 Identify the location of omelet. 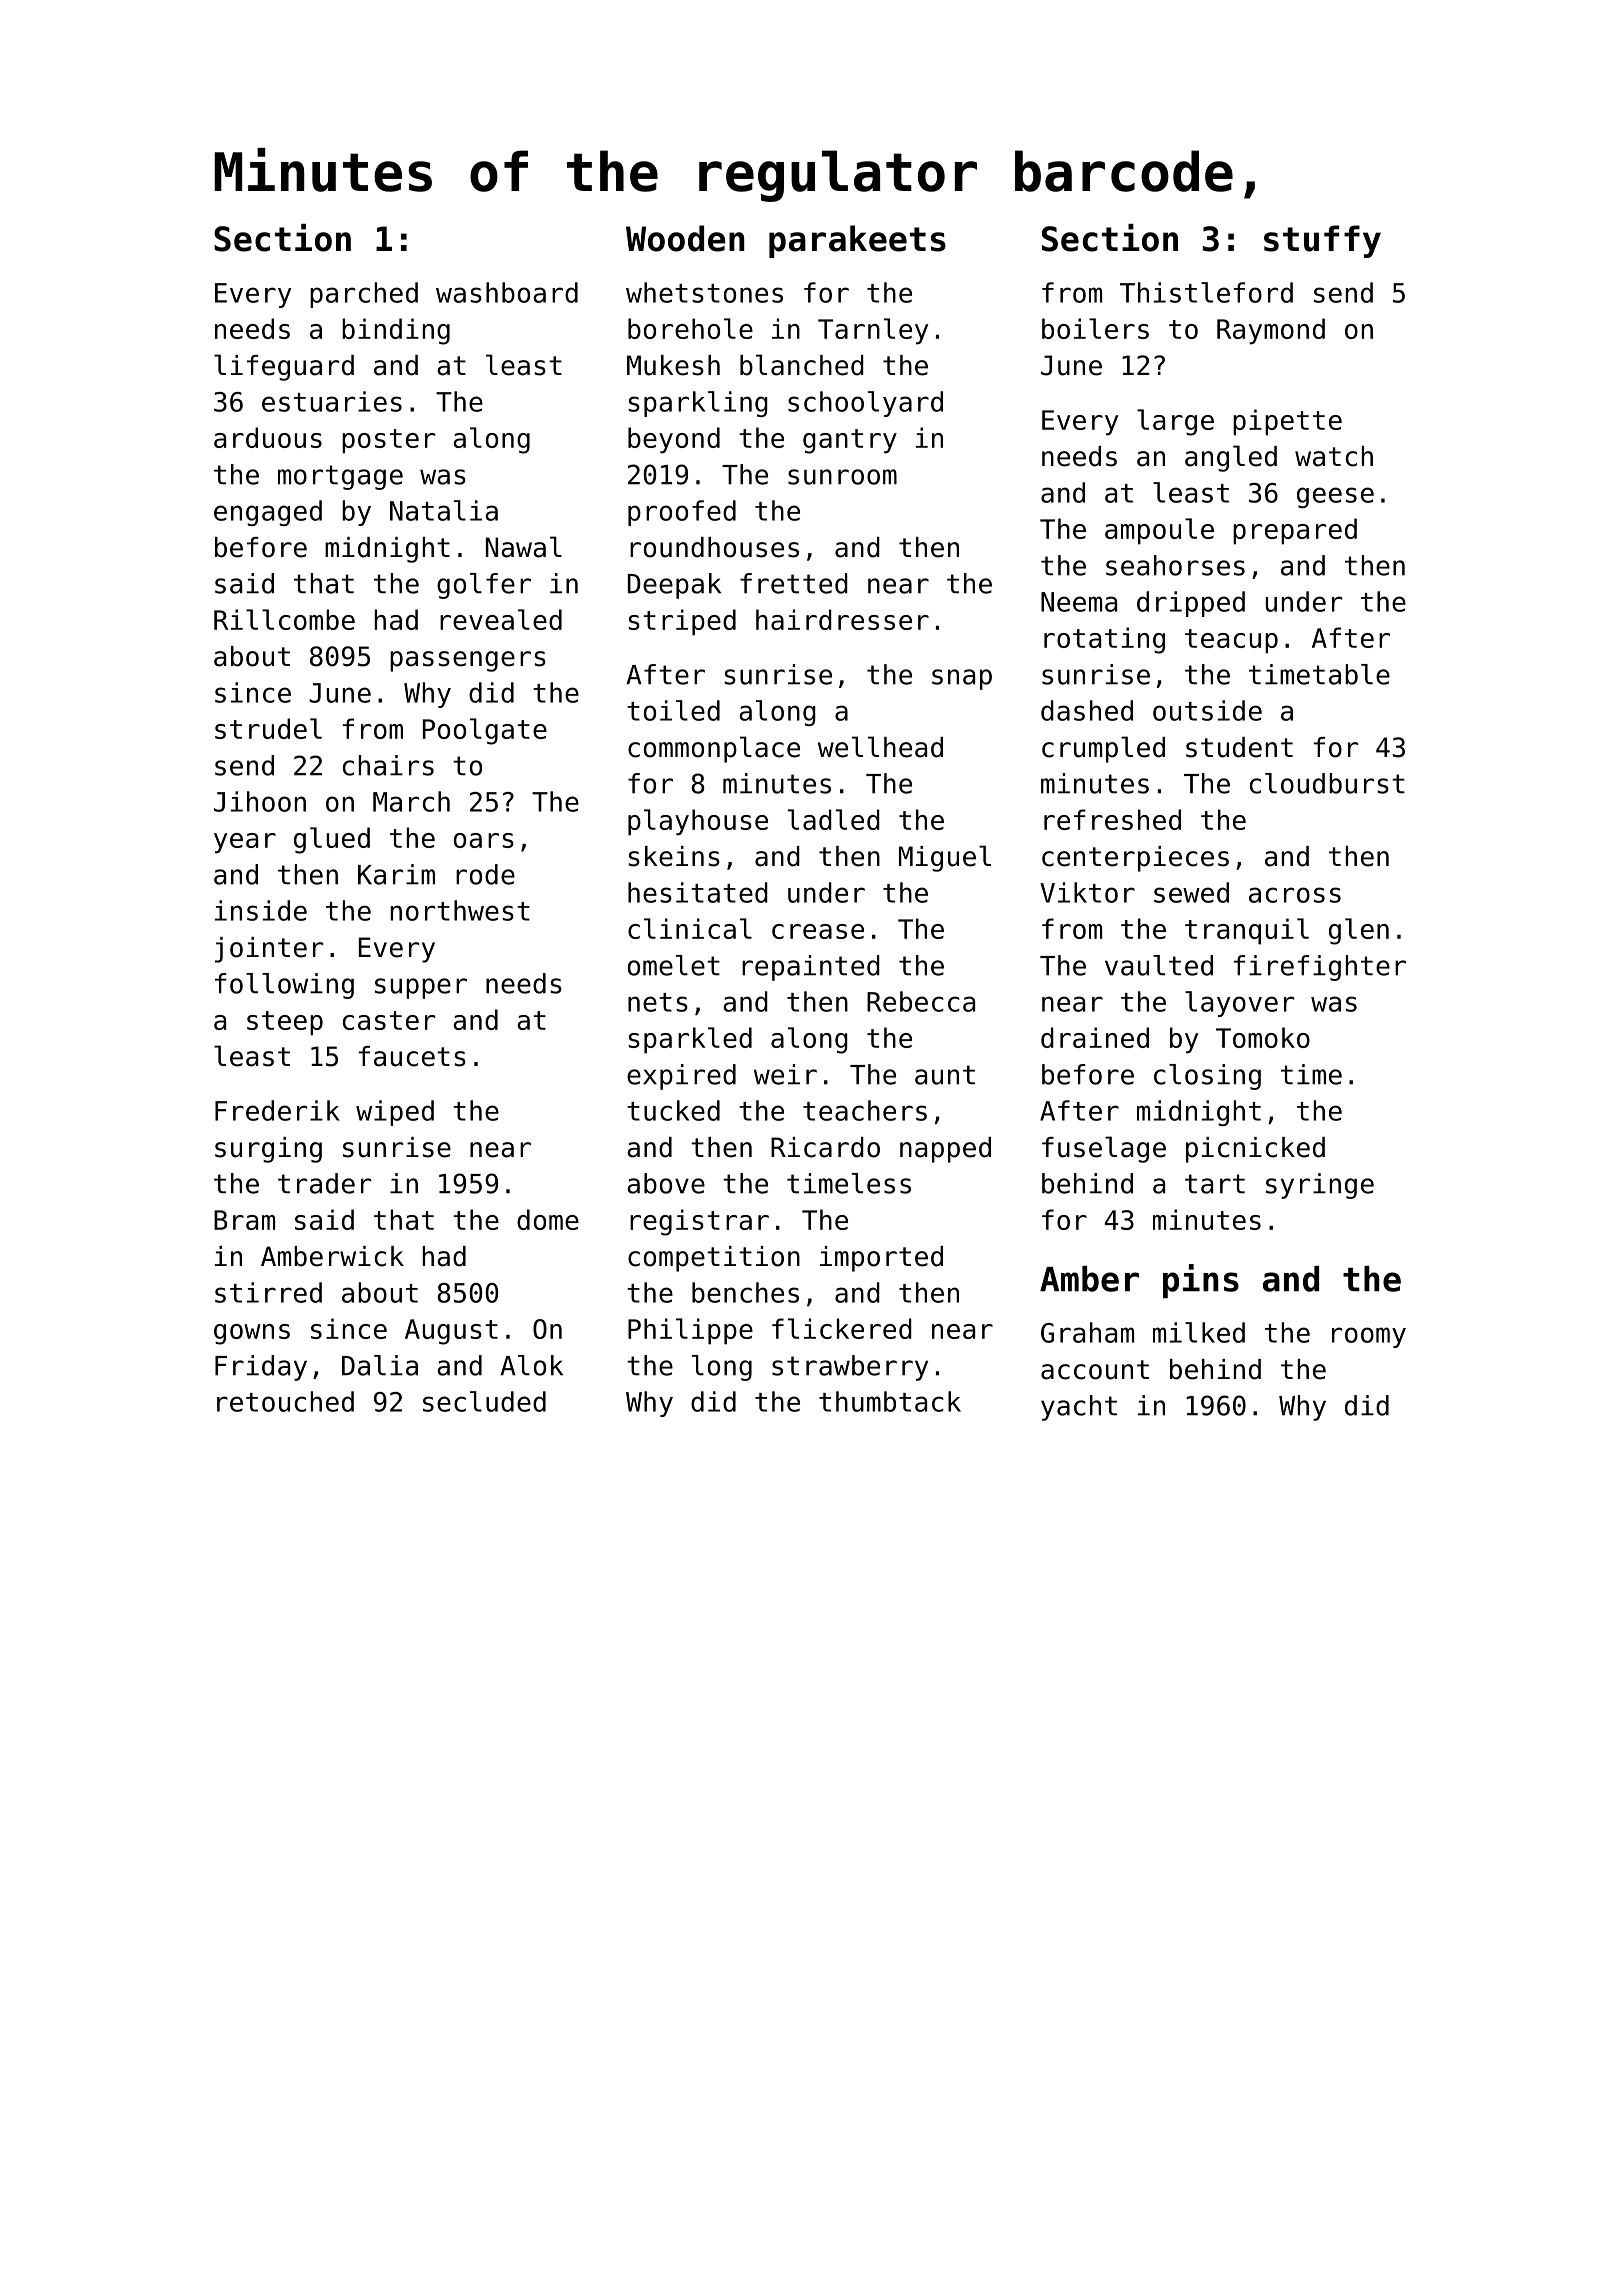
(674, 965).
